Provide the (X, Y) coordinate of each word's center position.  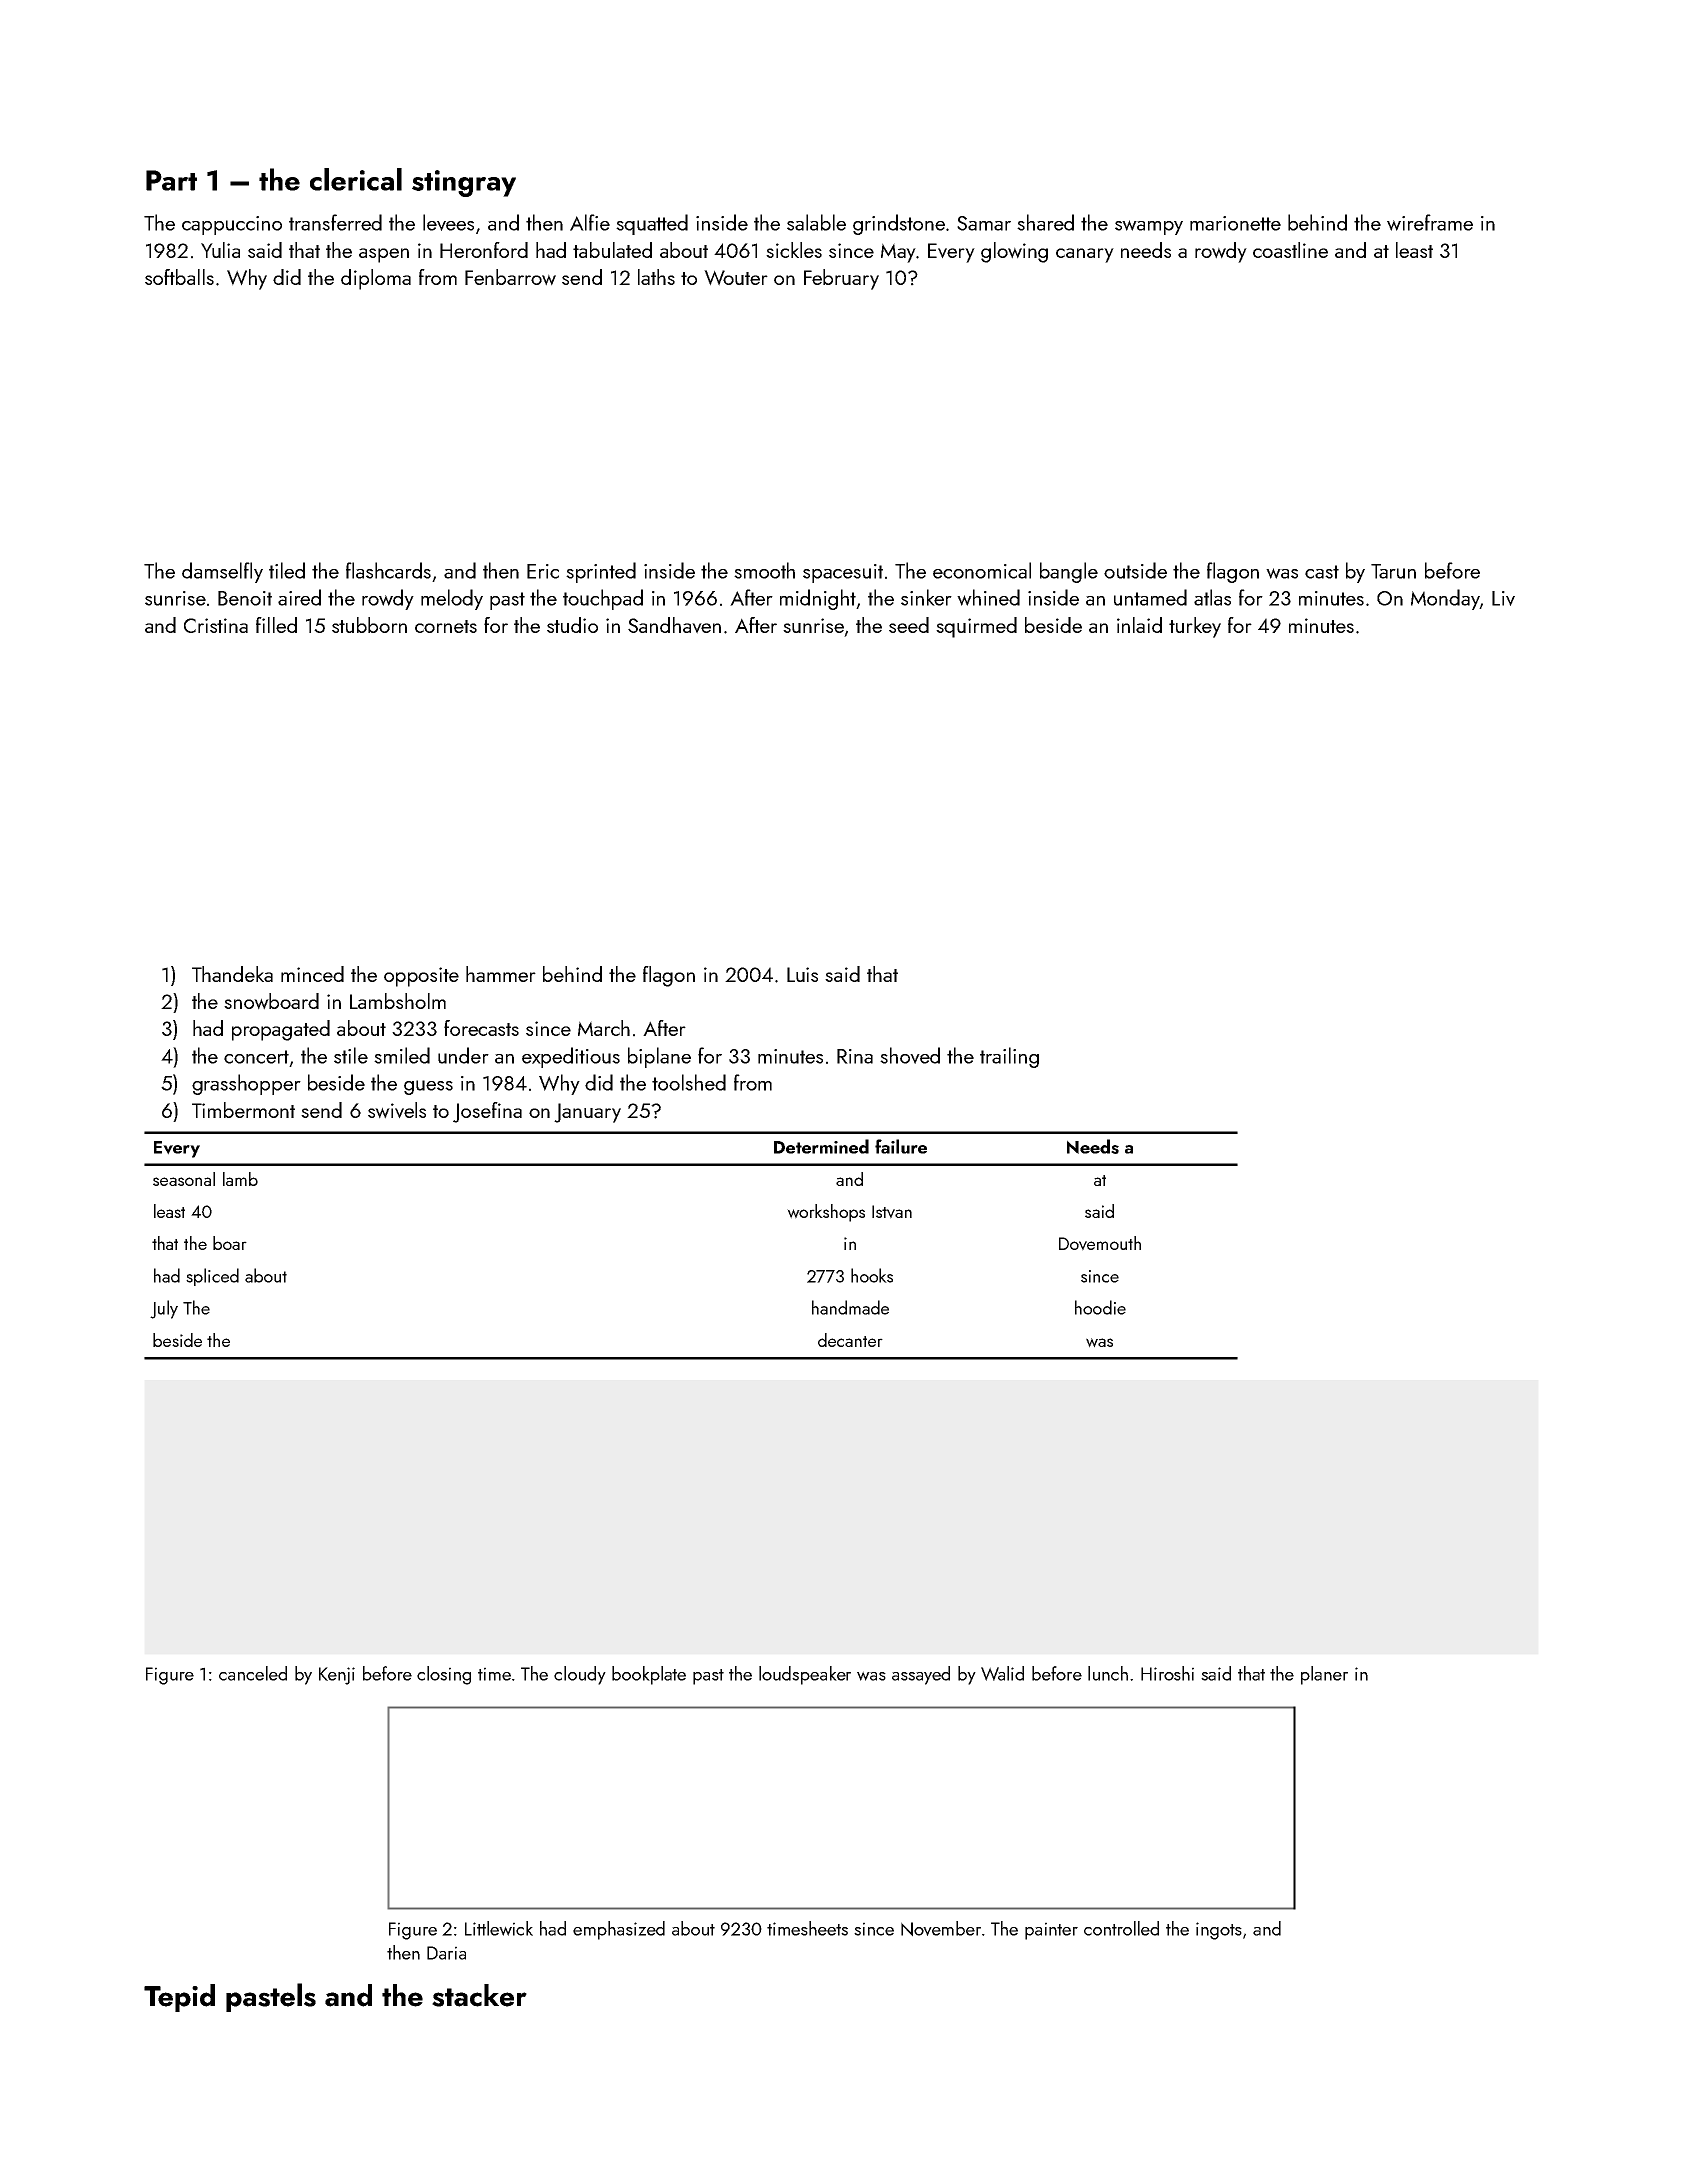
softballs (179, 277)
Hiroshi (1167, 1673)
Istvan (892, 1212)
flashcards (388, 570)
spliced (212, 1277)
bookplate (649, 1675)
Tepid (179, 1998)
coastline (1290, 250)
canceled (253, 1673)
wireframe (1430, 222)
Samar (984, 223)
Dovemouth (1100, 1243)
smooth (764, 570)
